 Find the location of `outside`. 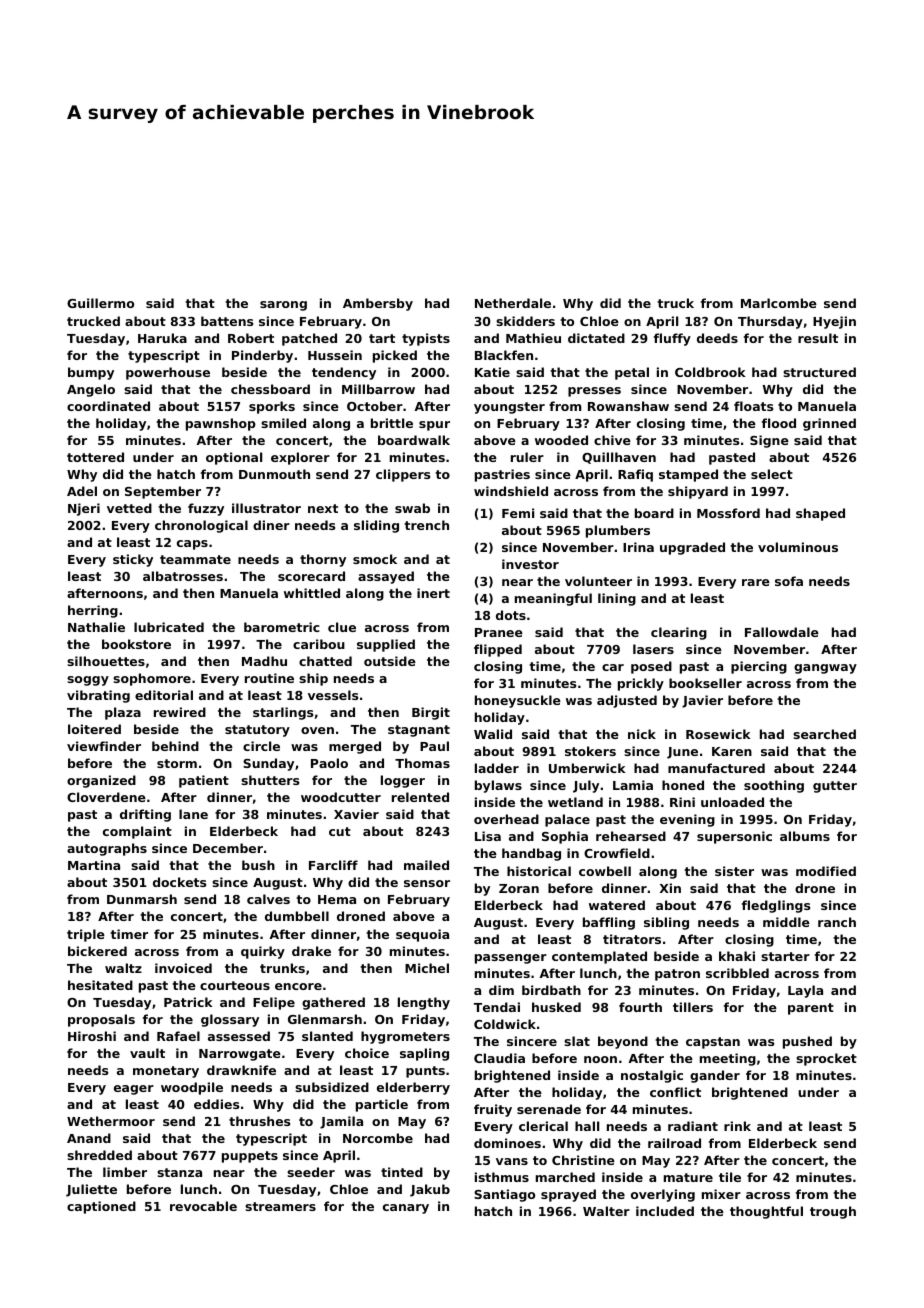

outside is located at coordinates (390, 661).
